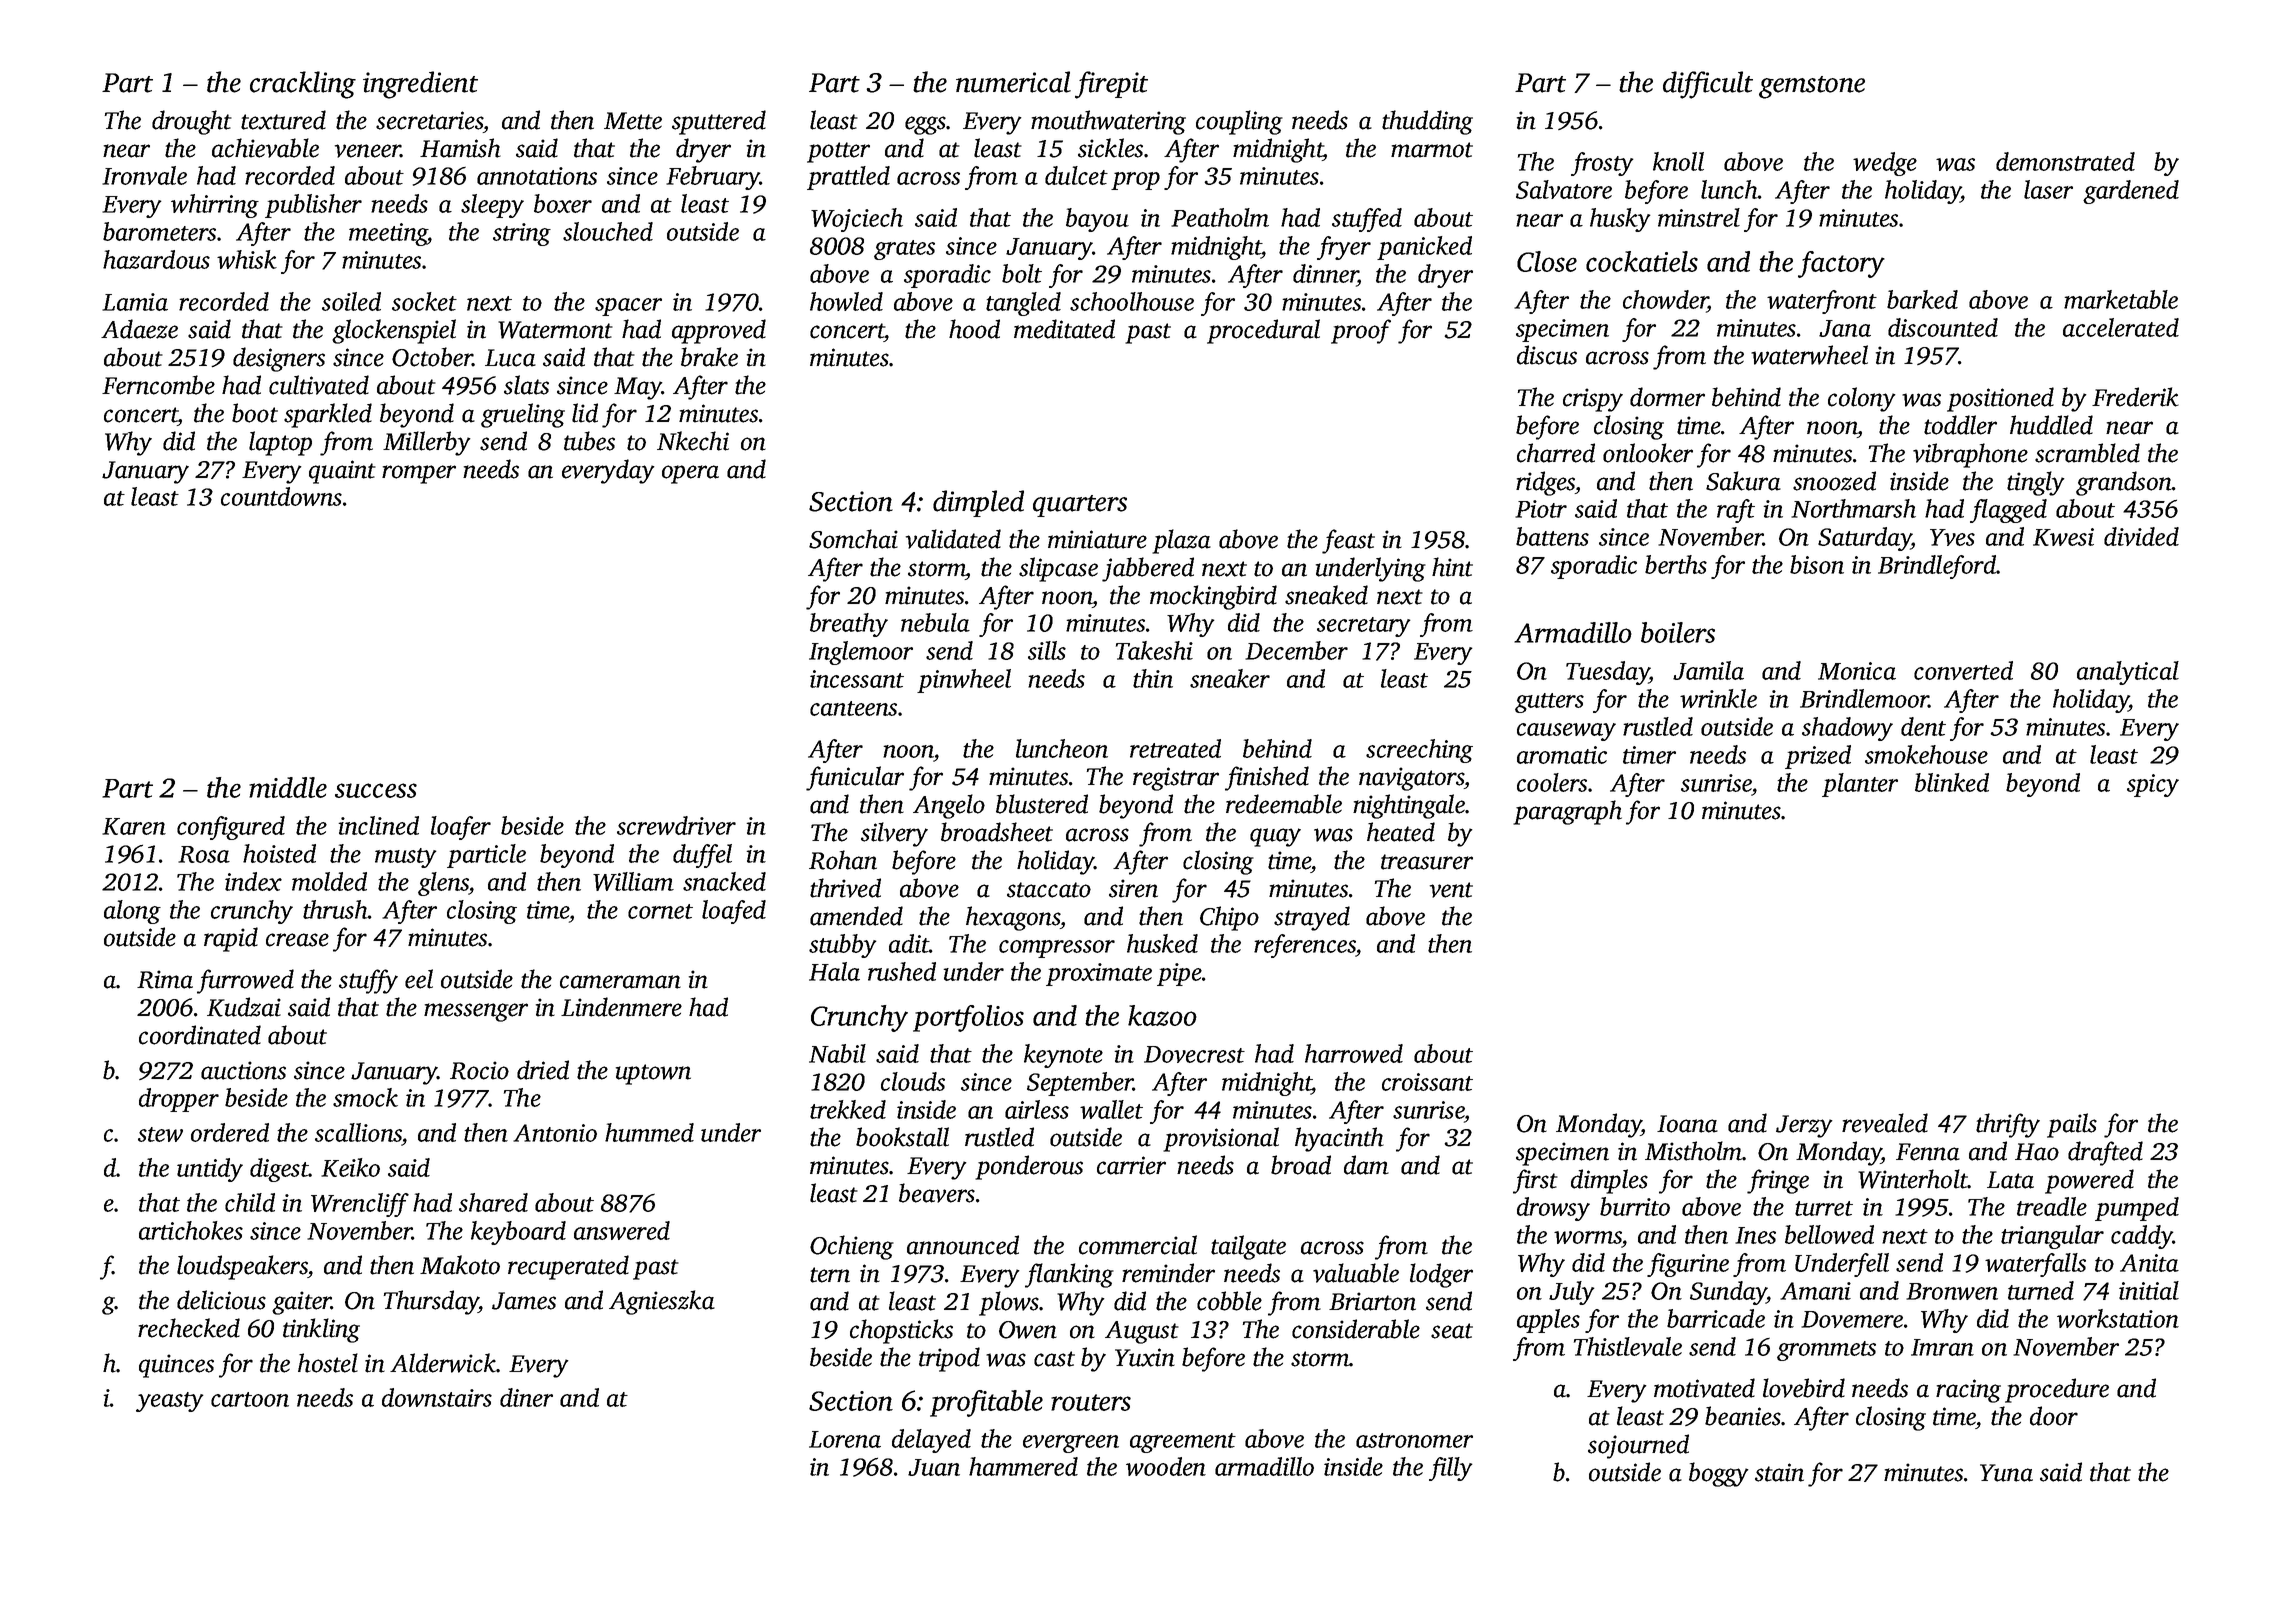  Describe the element at coordinates (1567, 812) in the screenshot. I see `paragraph` at that location.
